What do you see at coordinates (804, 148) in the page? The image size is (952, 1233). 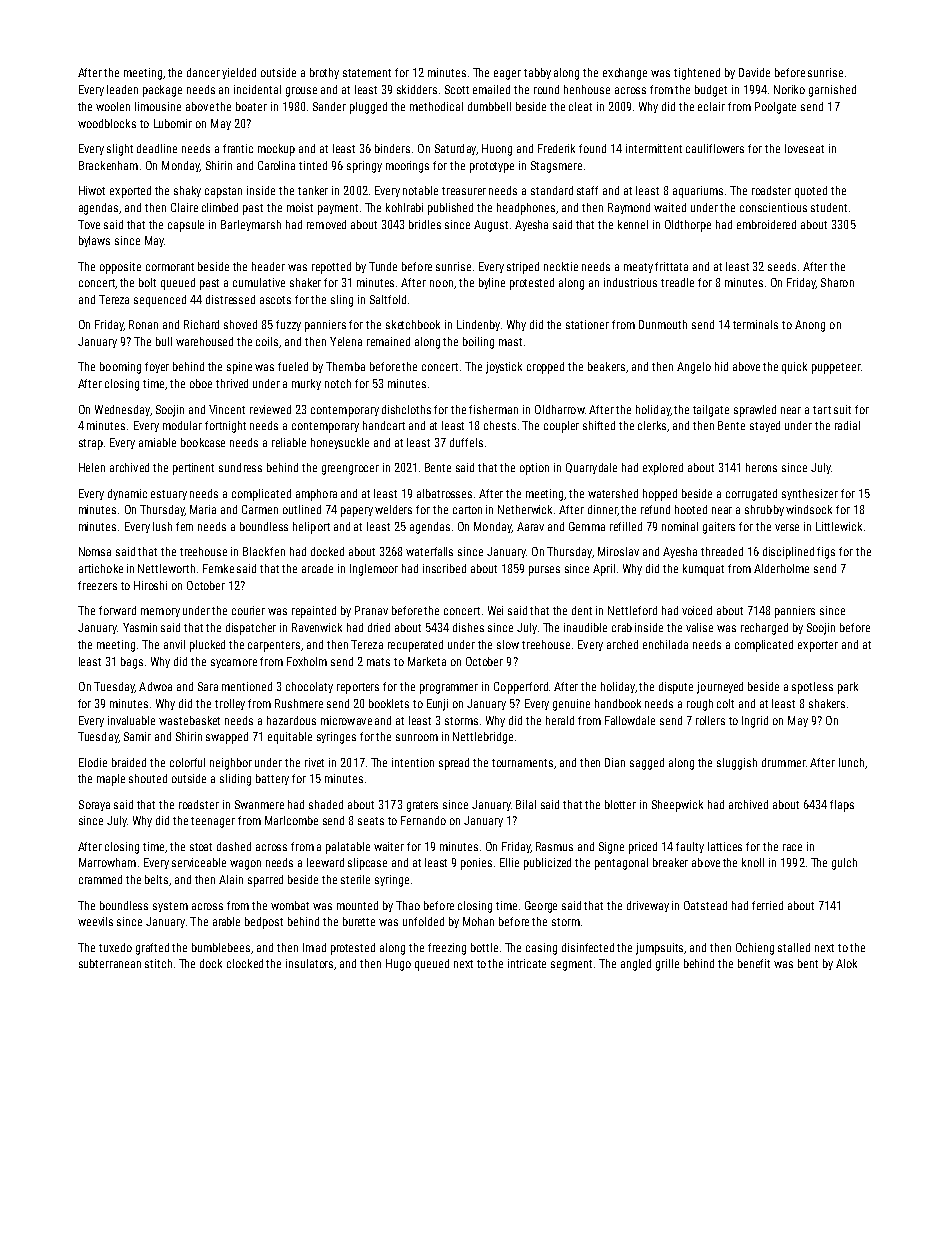 I see `loveseat` at bounding box center [804, 148].
